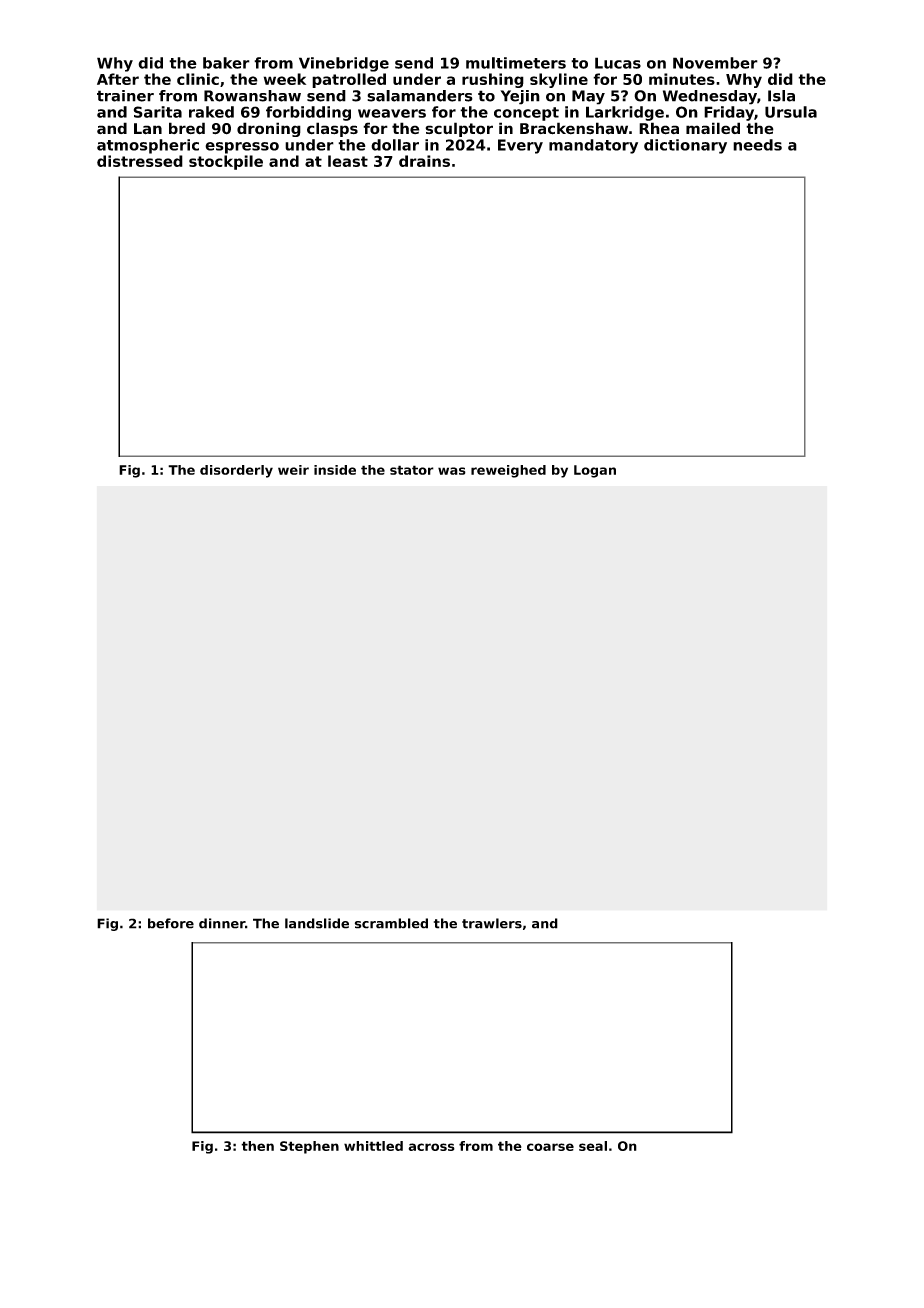 The width and height of the document is (924, 1308). What do you see at coordinates (293, 470) in the document?
I see `weir` at bounding box center [293, 470].
